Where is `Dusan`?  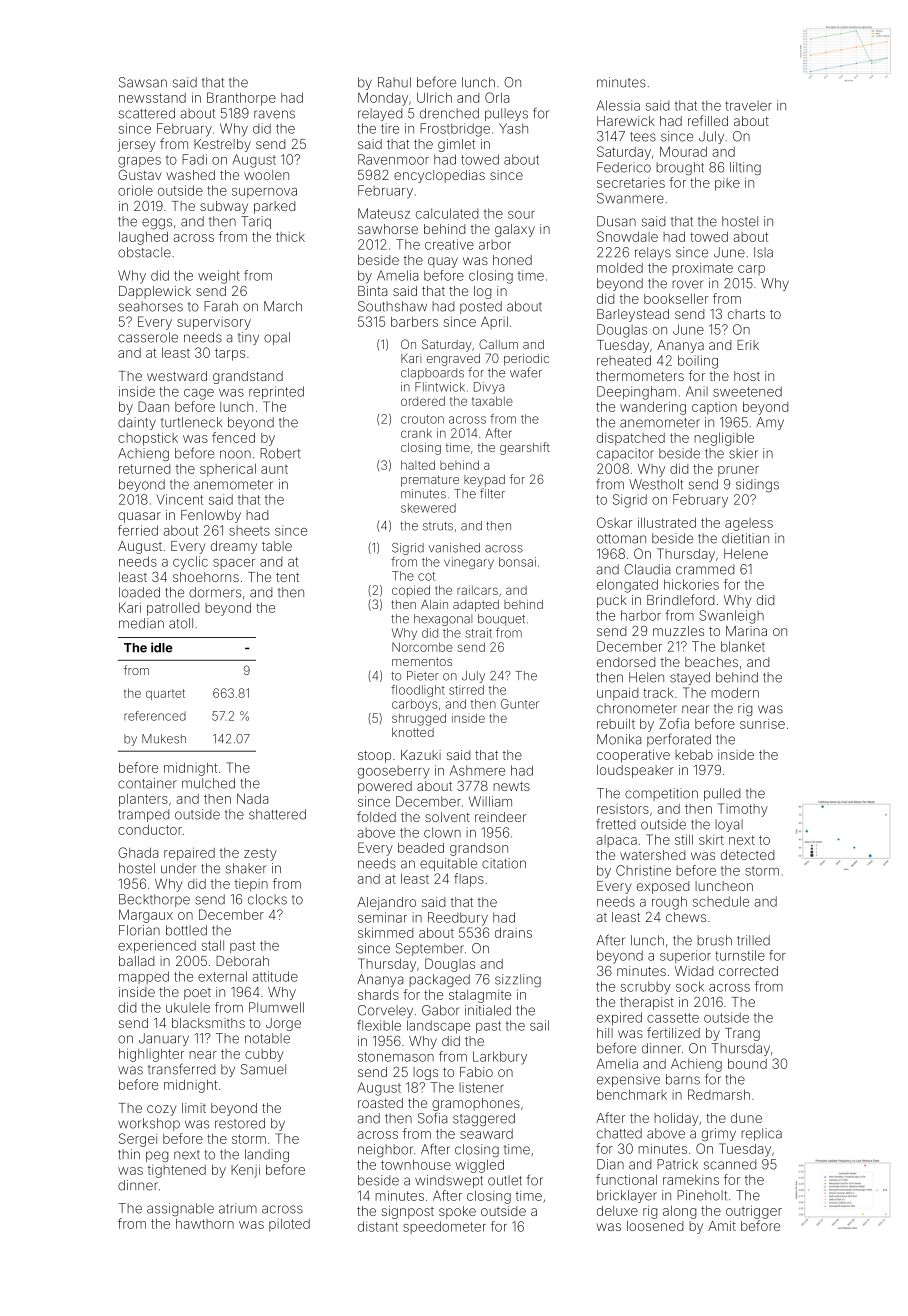 Dusan is located at coordinates (616, 221).
